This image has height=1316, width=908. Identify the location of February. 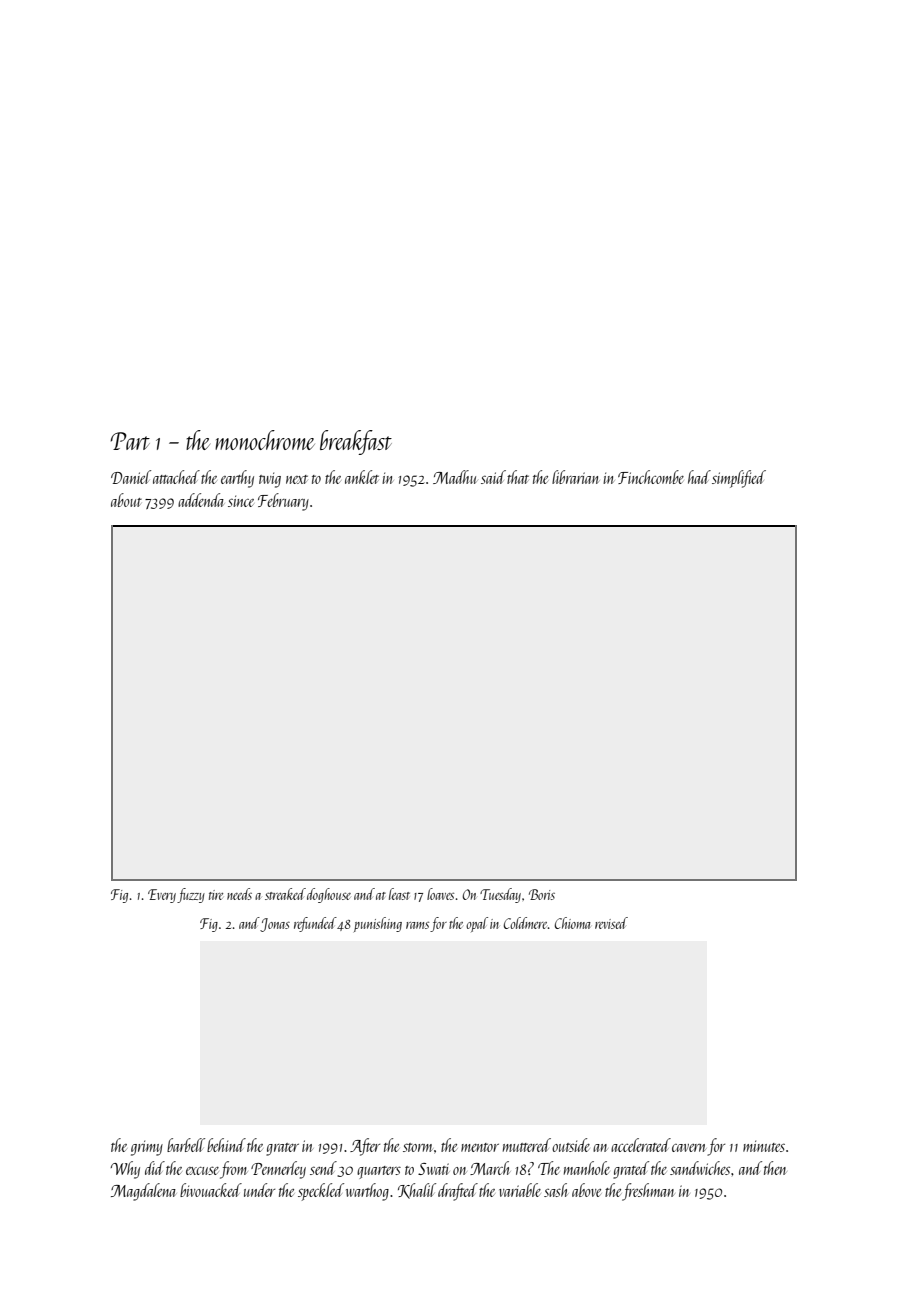
(283, 502).
